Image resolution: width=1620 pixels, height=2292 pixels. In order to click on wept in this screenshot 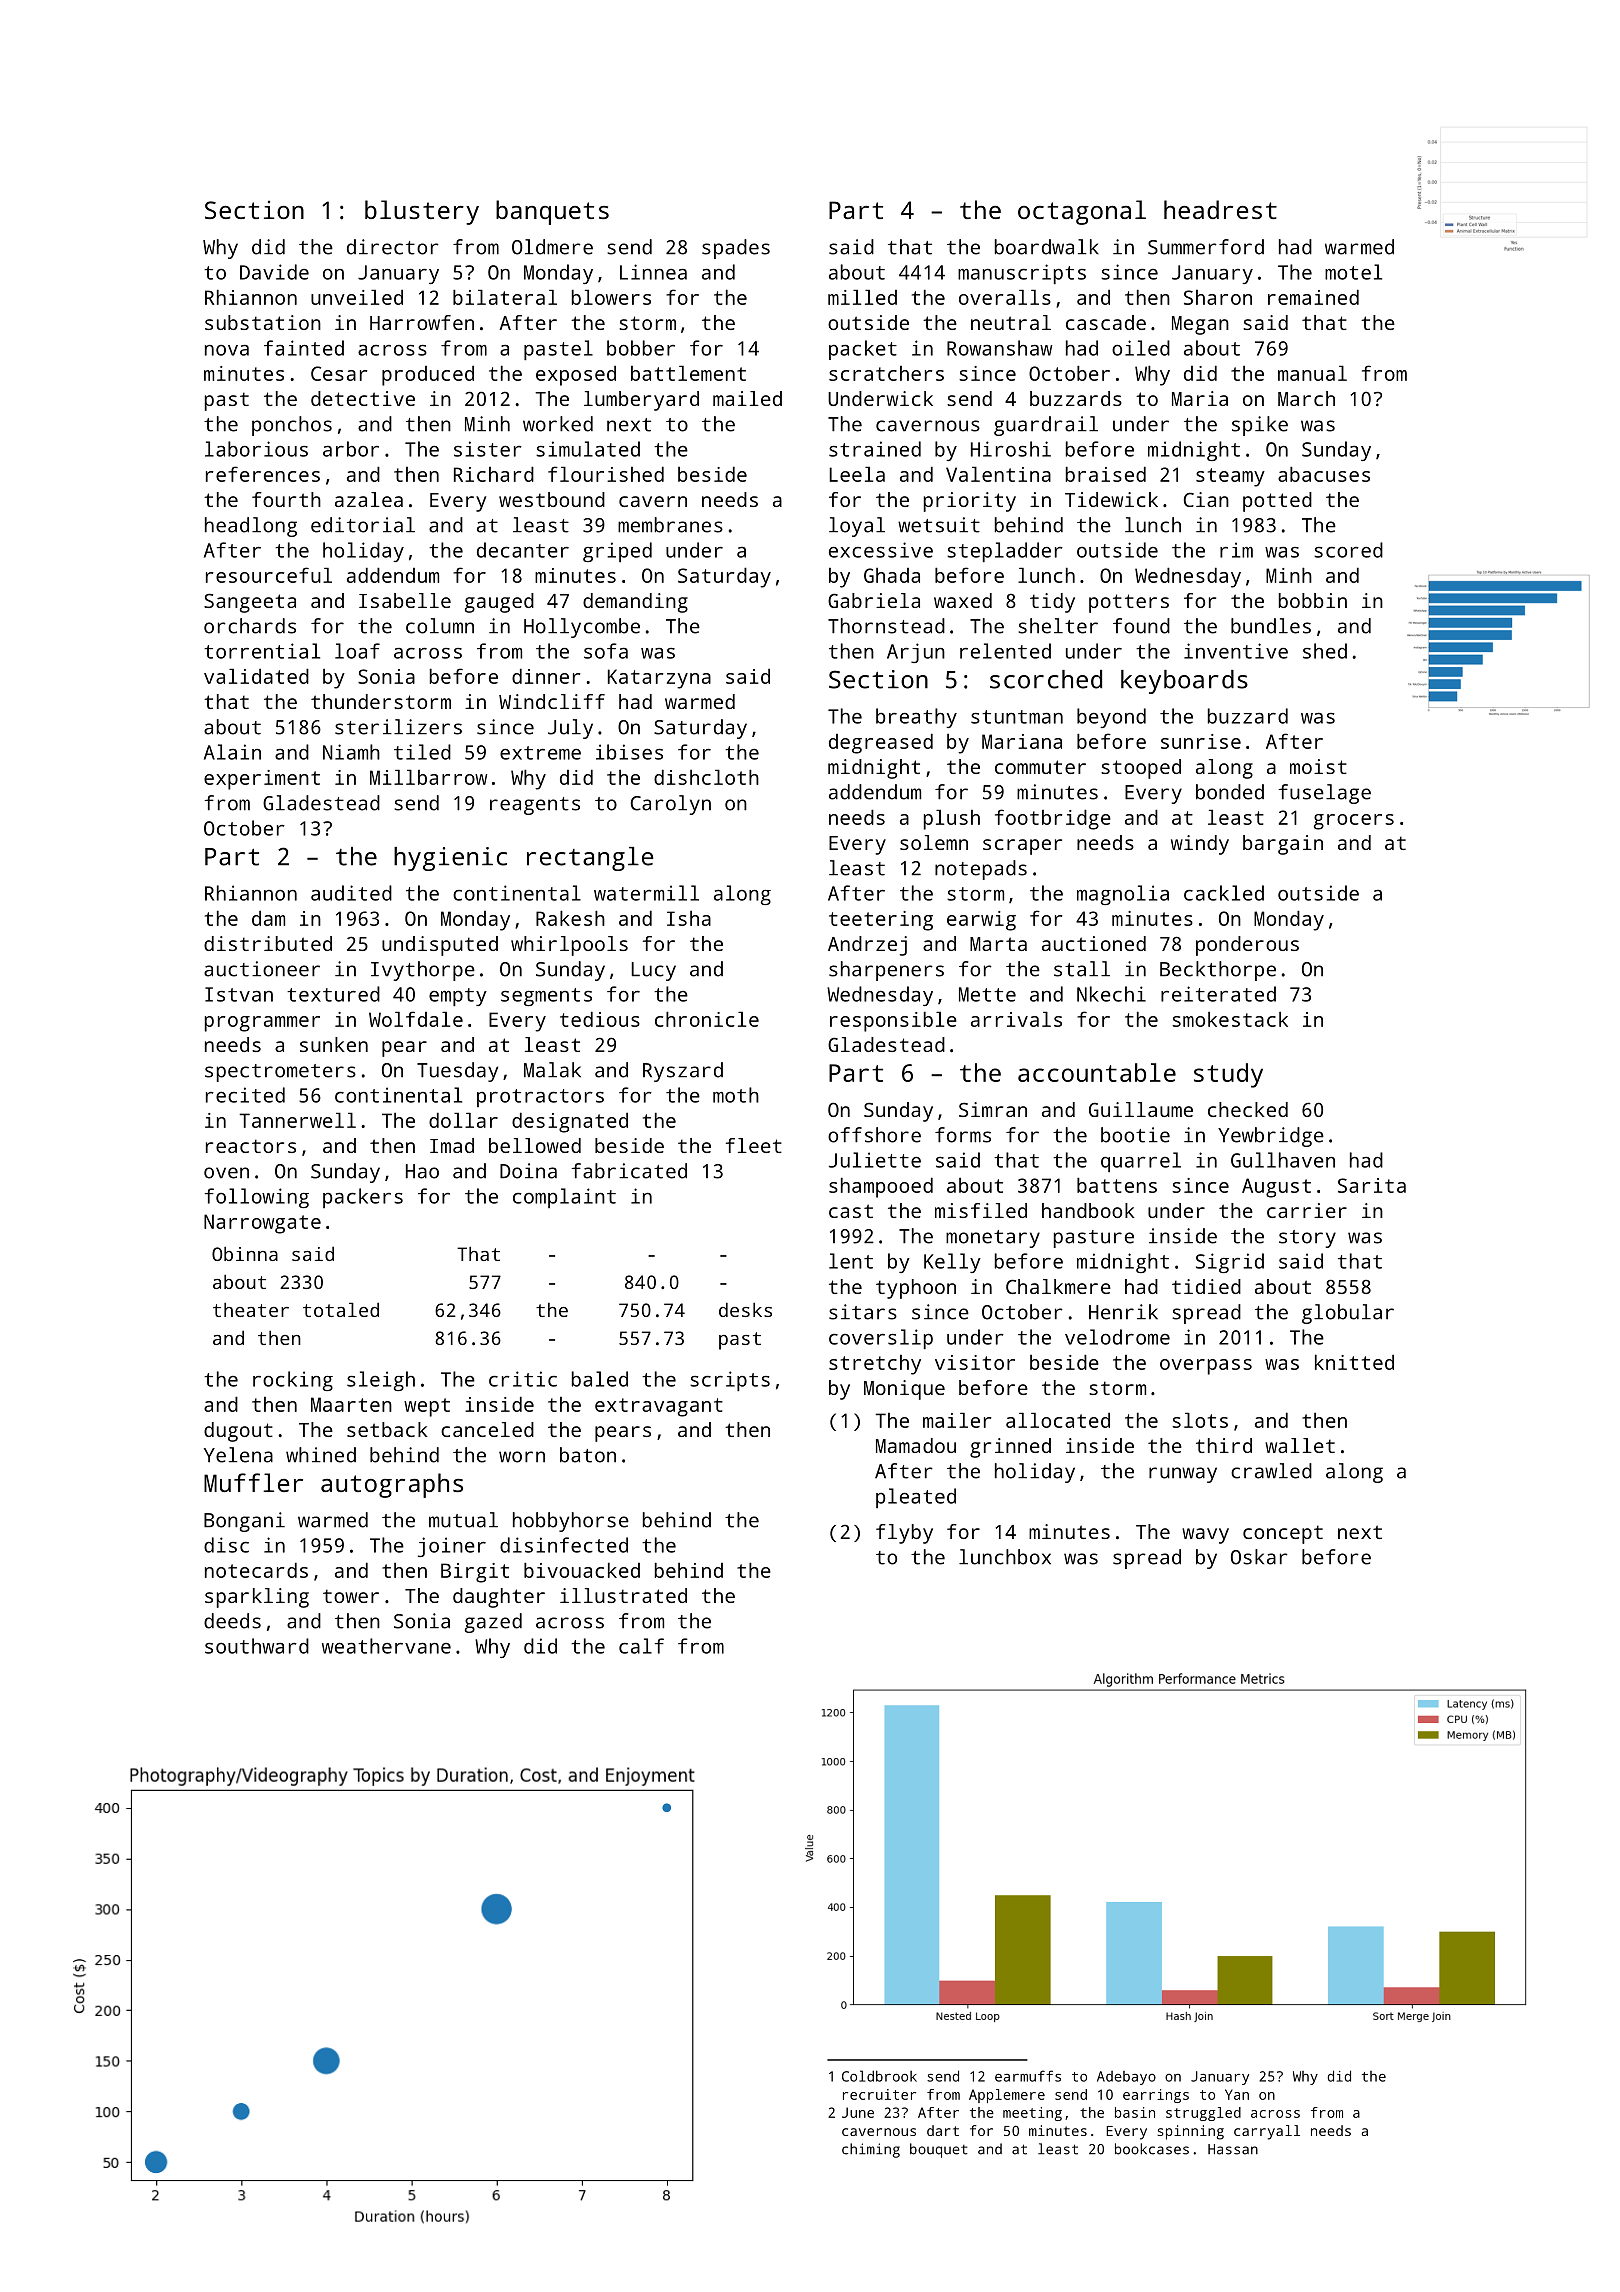, I will do `click(427, 1407)`.
